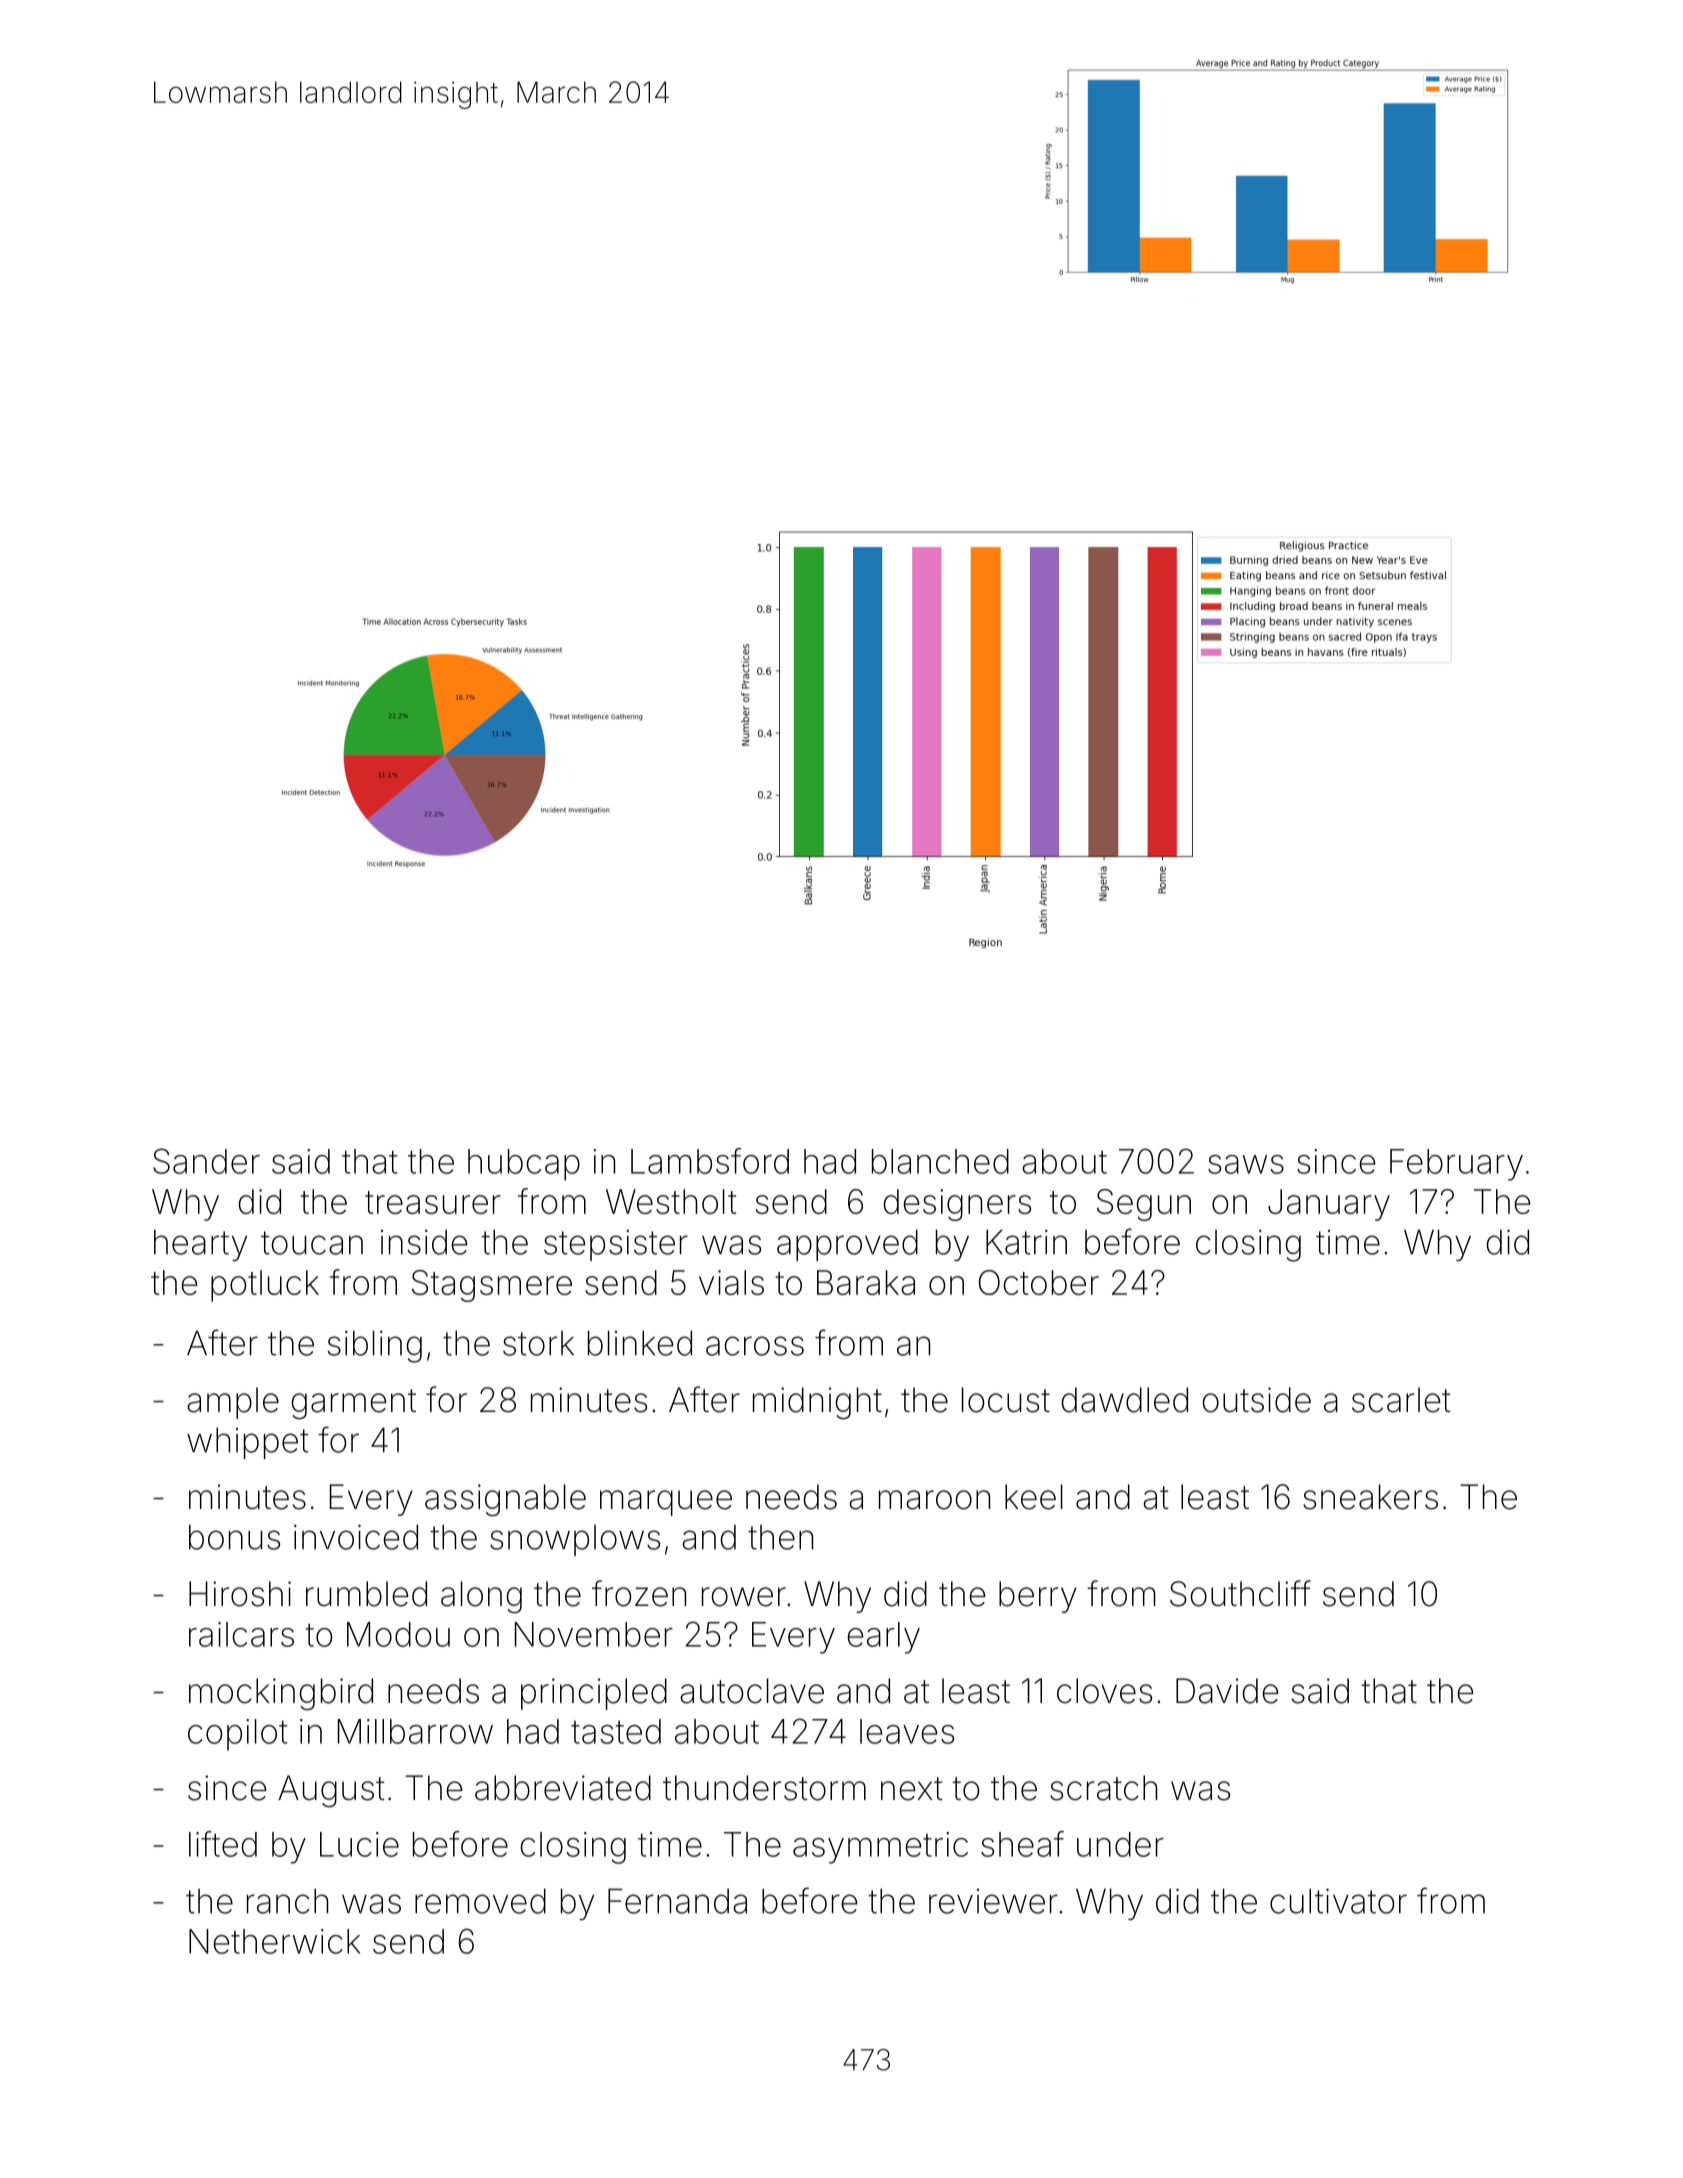 The width and height of the document is (1683, 2178). I want to click on abbreviated, so click(563, 1788).
